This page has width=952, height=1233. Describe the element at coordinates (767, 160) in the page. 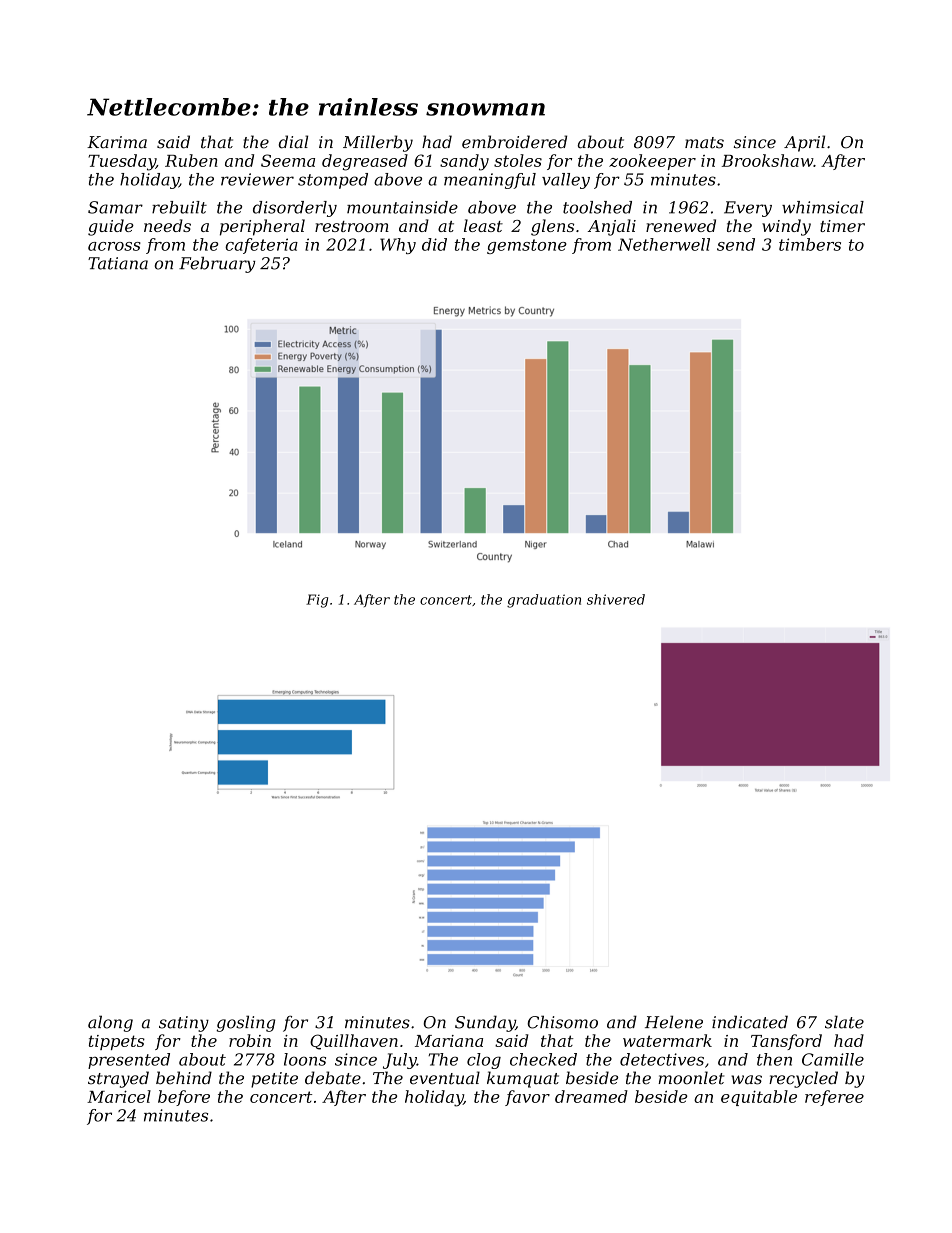

I see `Brookshaw` at that location.
